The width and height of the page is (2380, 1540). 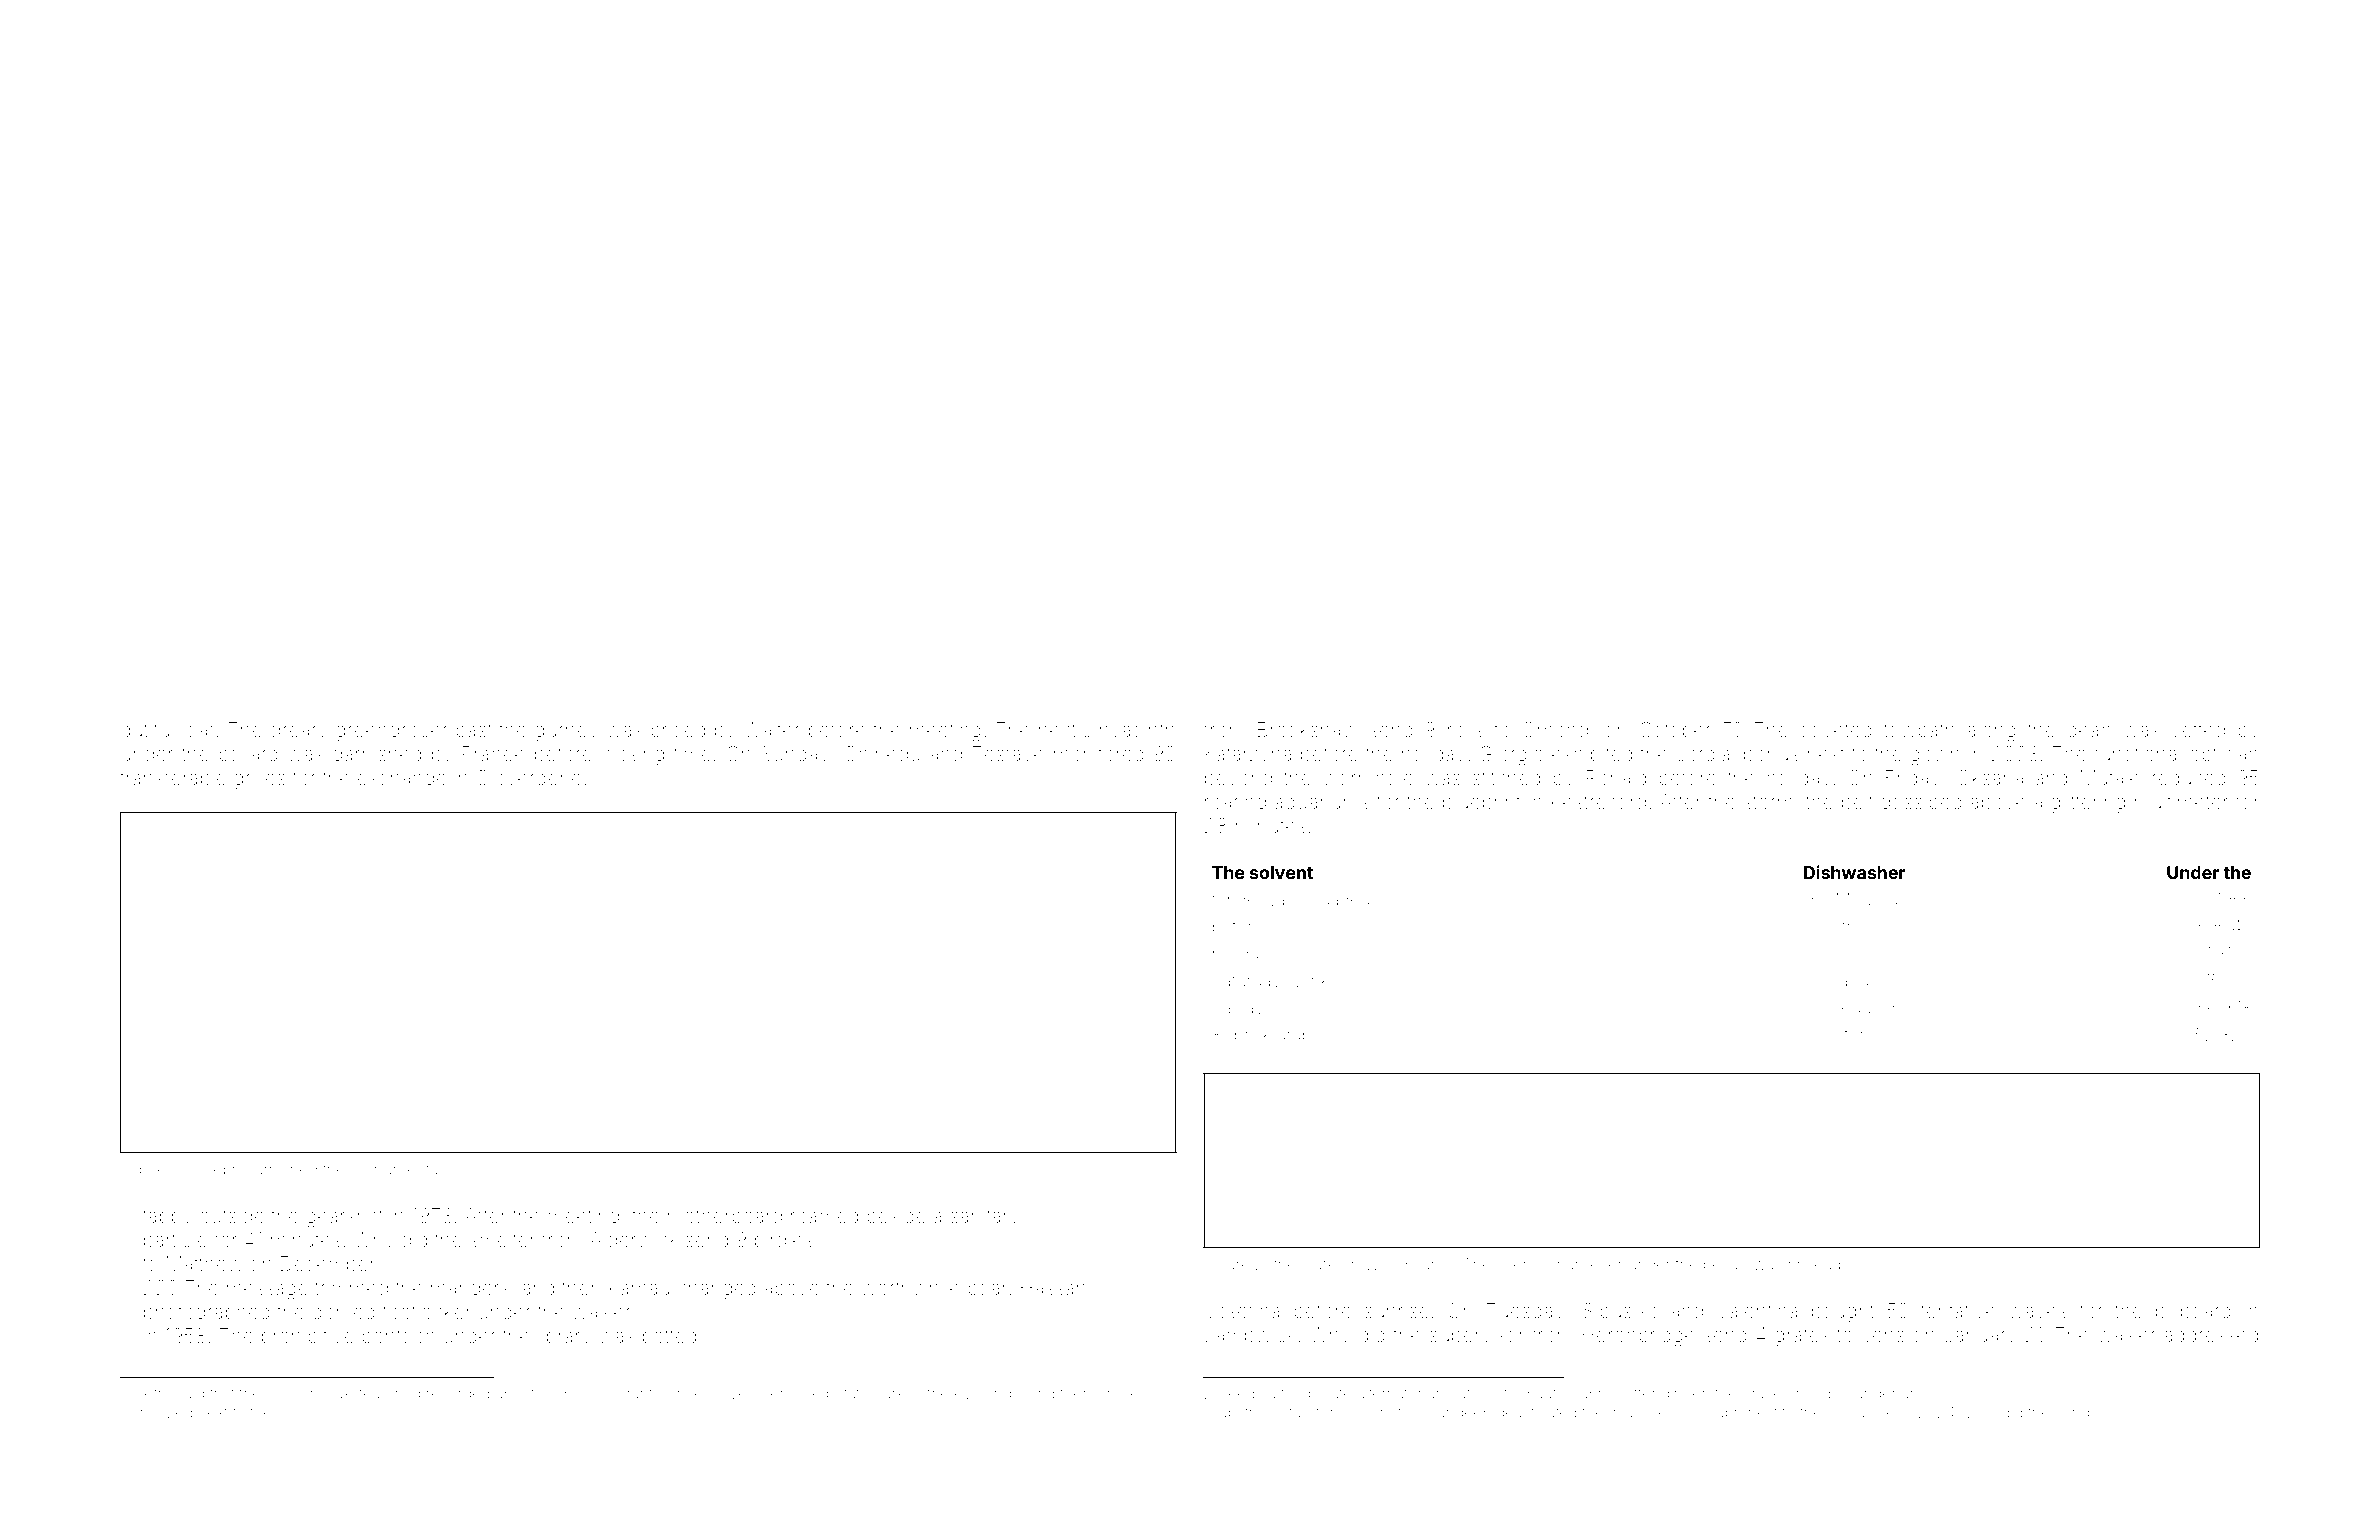 I want to click on beside, so click(x=896, y=1215).
